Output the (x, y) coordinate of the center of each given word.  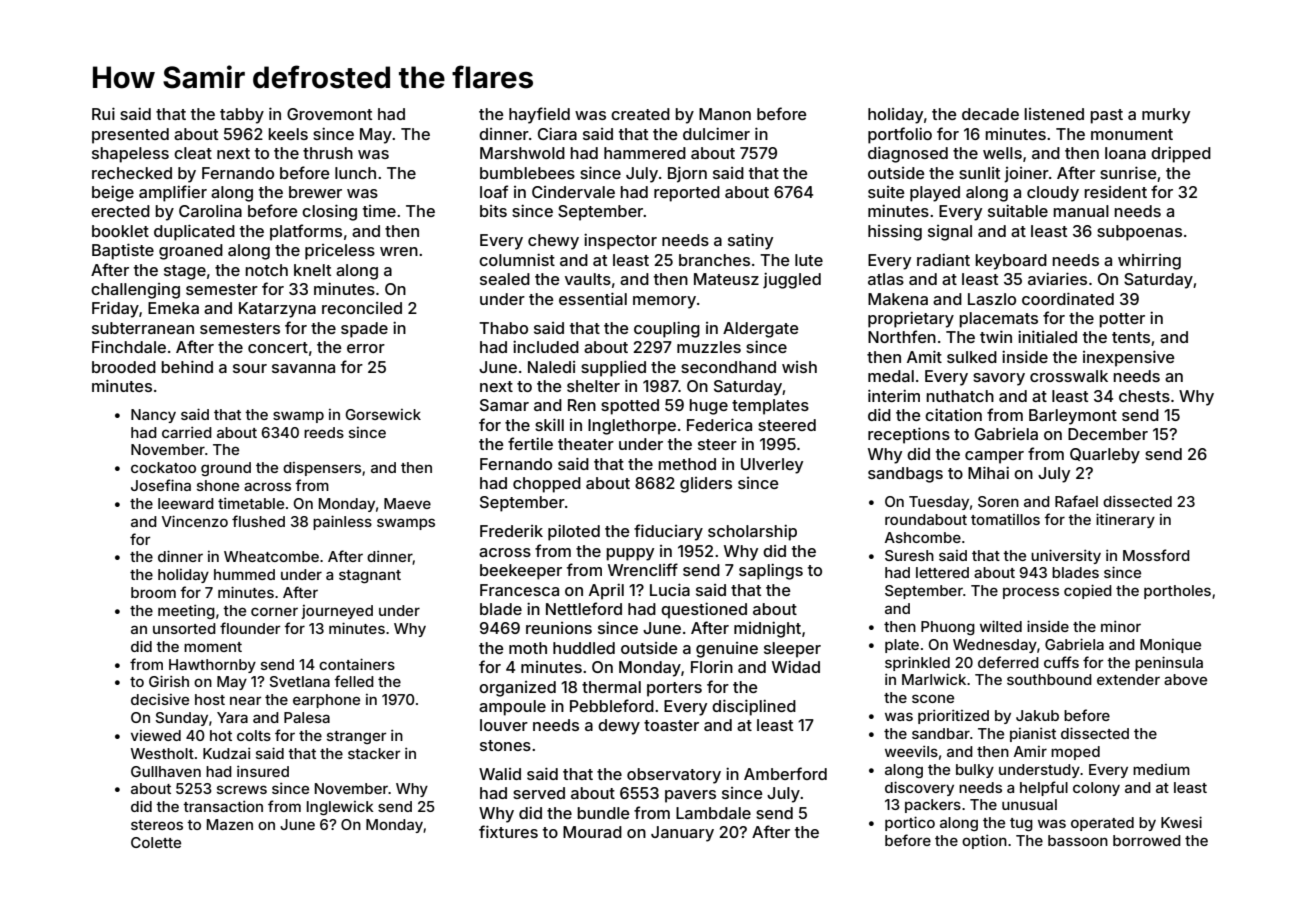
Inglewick (340, 808)
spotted (630, 407)
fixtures (508, 831)
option (984, 842)
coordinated (1068, 298)
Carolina (210, 210)
